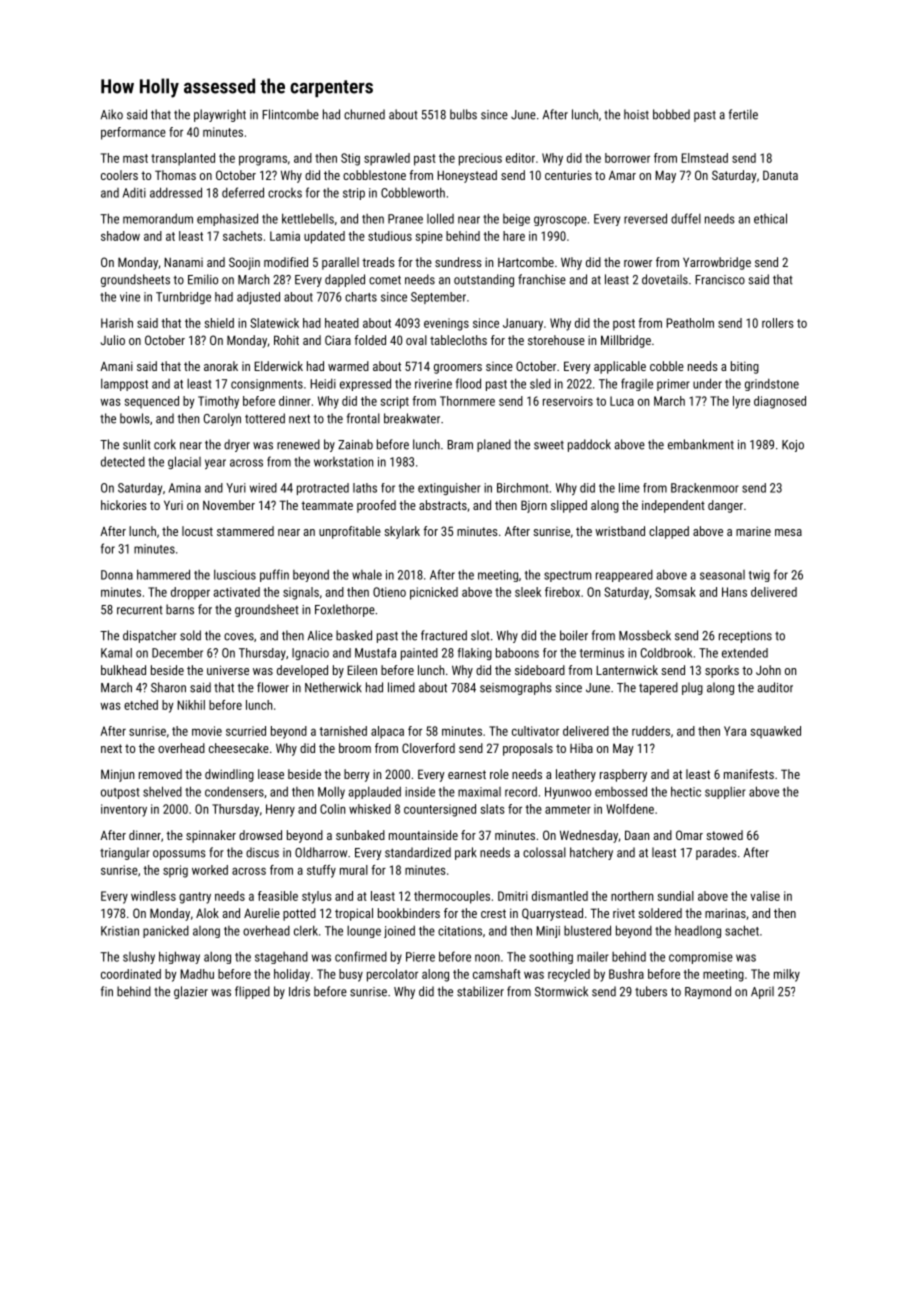 This page has height=1316, width=908. What do you see at coordinates (350, 159) in the page?
I see `Stig` at bounding box center [350, 159].
